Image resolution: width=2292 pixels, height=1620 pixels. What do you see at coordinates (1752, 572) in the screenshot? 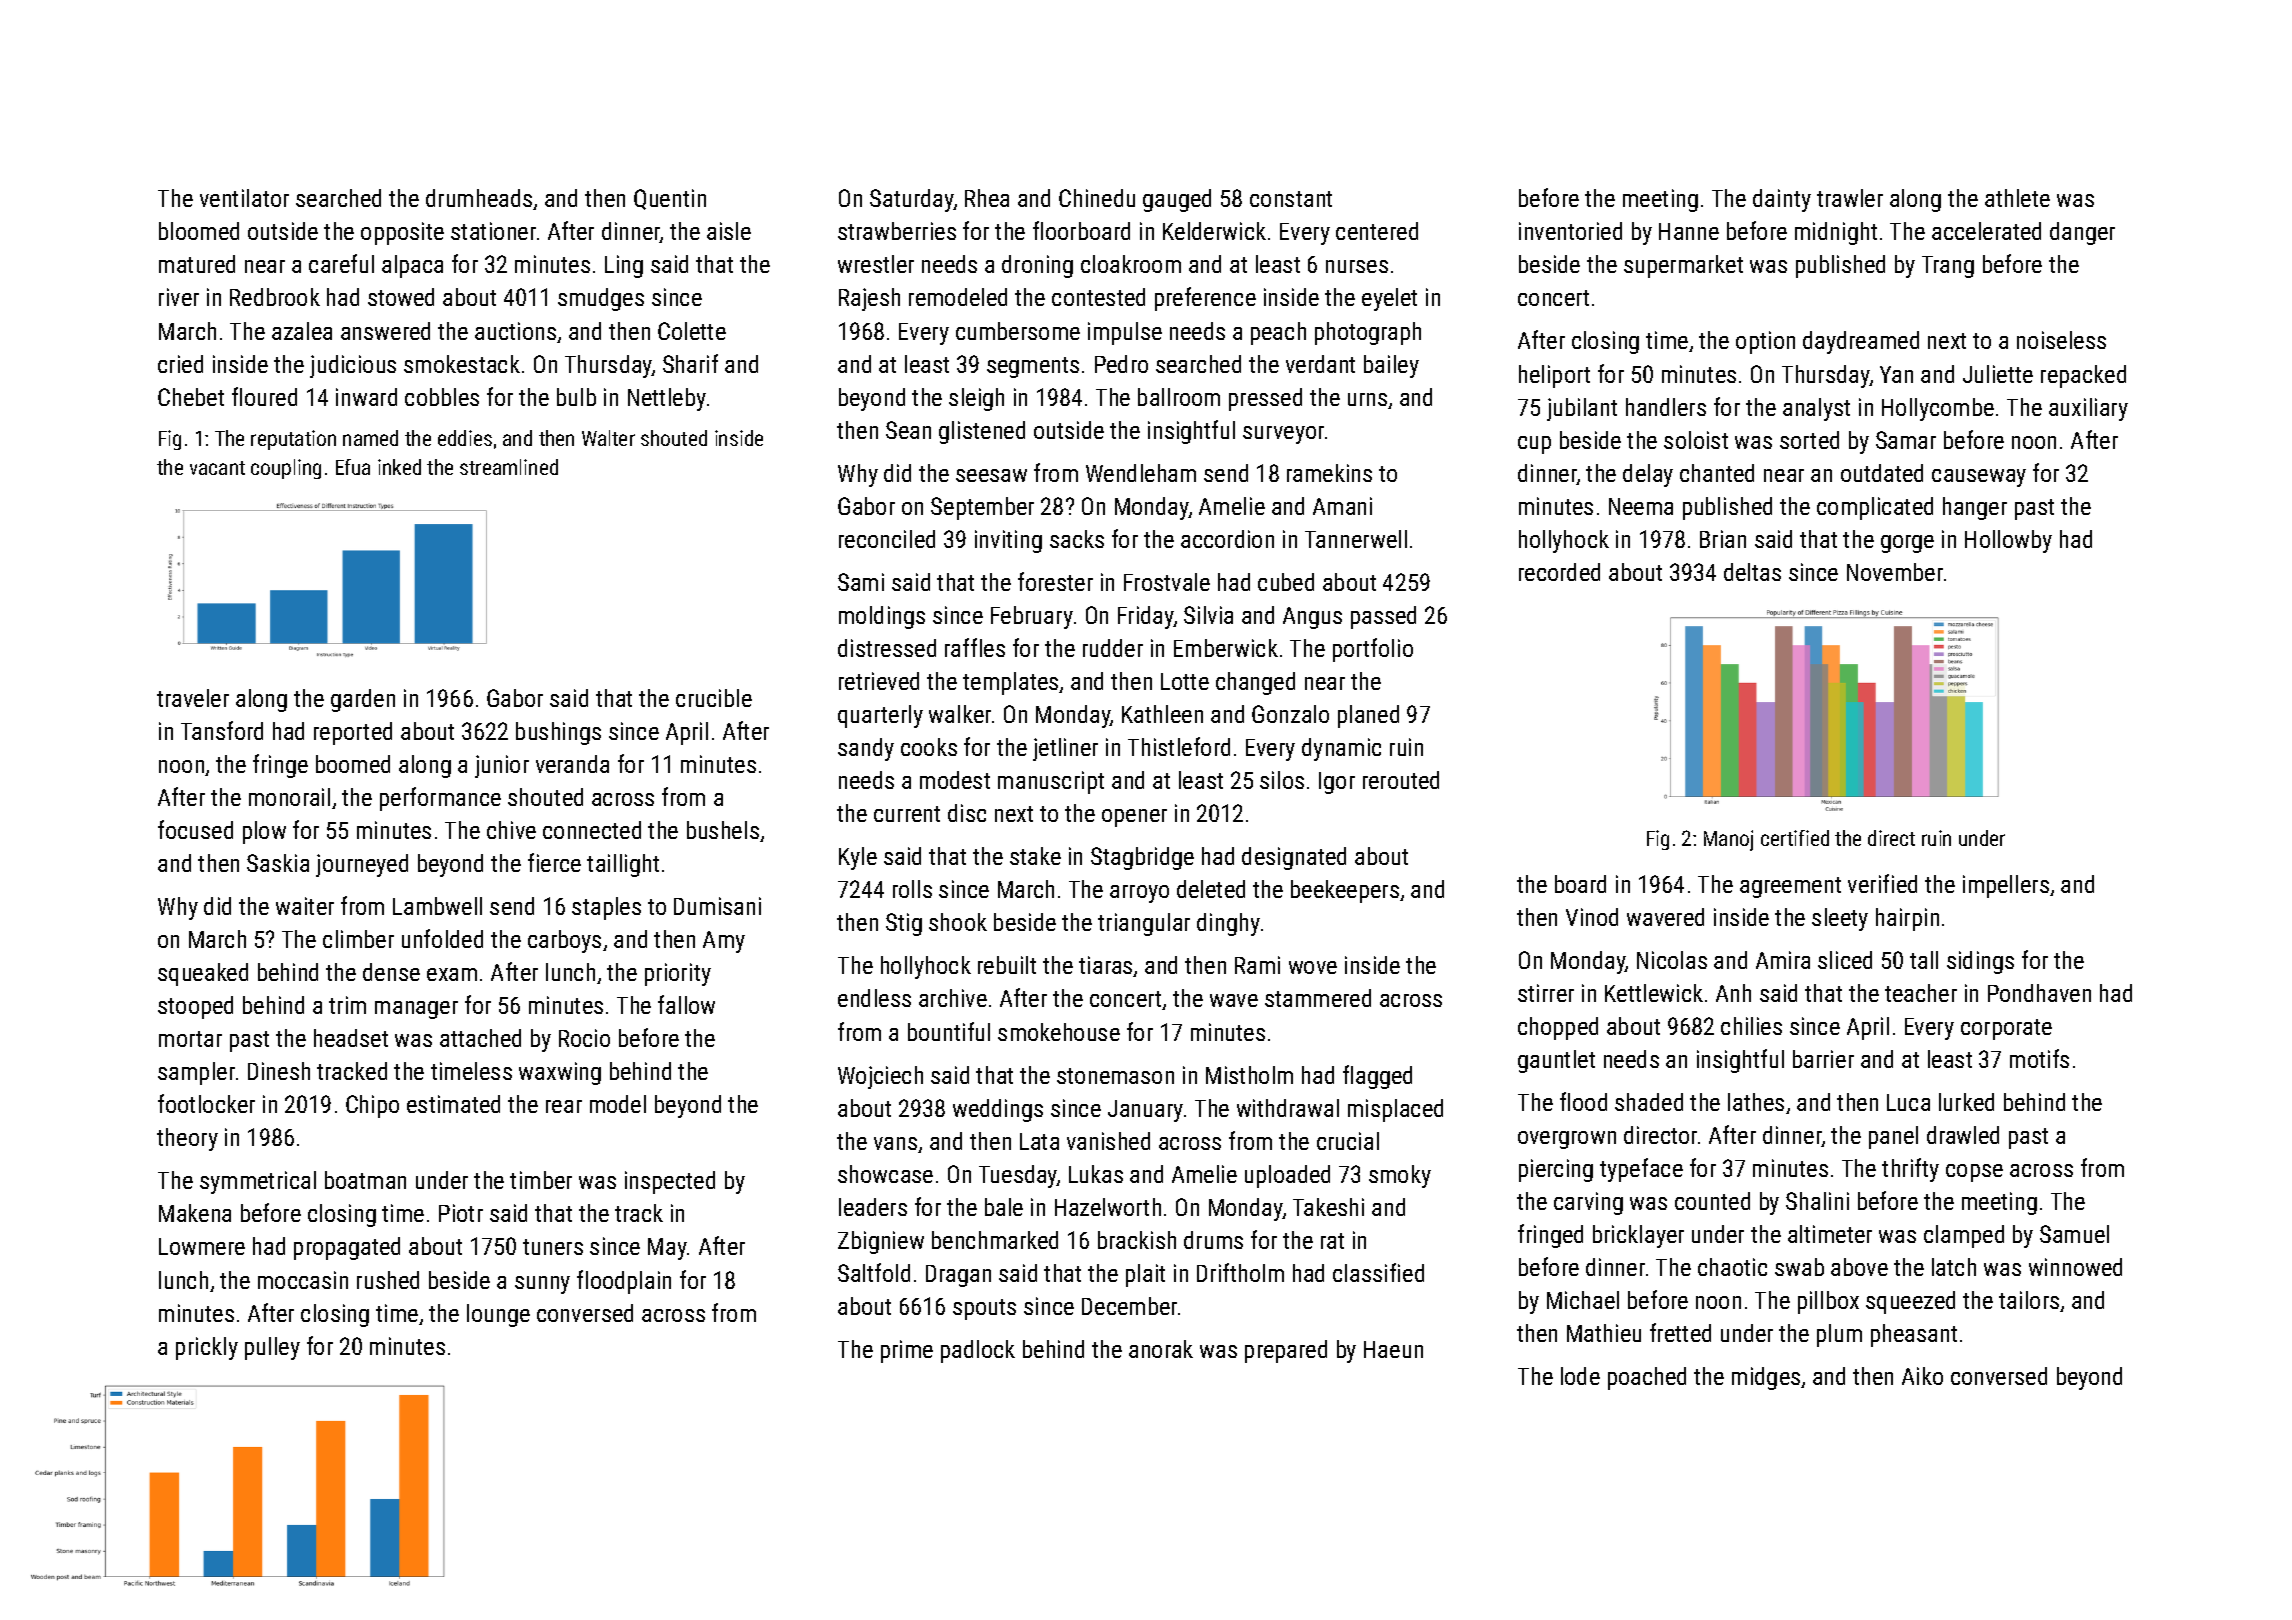
I see `deltas` at bounding box center [1752, 572].
